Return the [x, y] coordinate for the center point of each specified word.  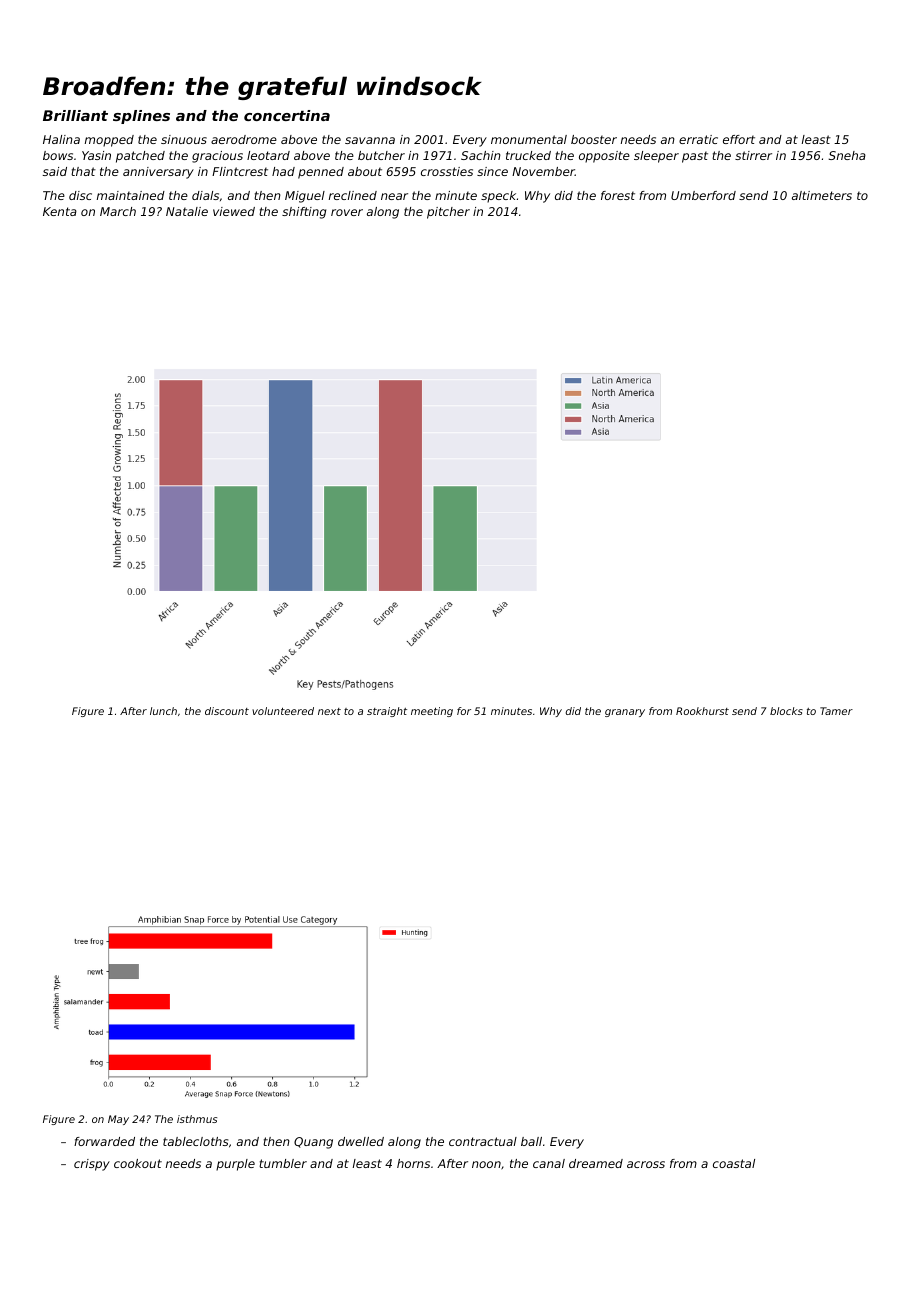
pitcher [448, 213]
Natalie [187, 211]
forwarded [104, 1141]
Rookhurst [702, 711]
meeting [432, 712]
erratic [698, 139]
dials [205, 195]
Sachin [481, 155]
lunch [163, 711]
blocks [786, 711]
